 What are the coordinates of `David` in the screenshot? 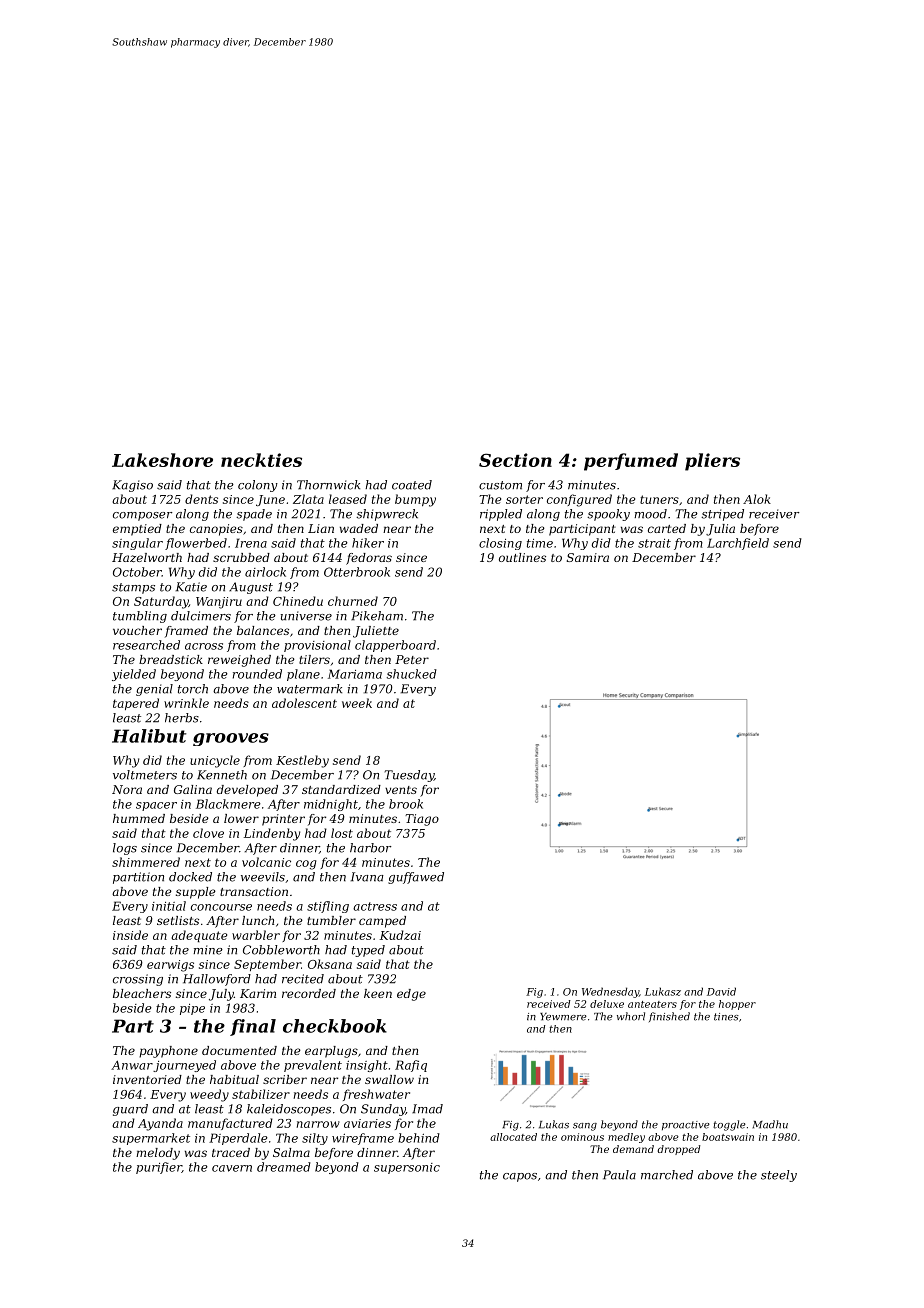 It's located at (721, 991).
